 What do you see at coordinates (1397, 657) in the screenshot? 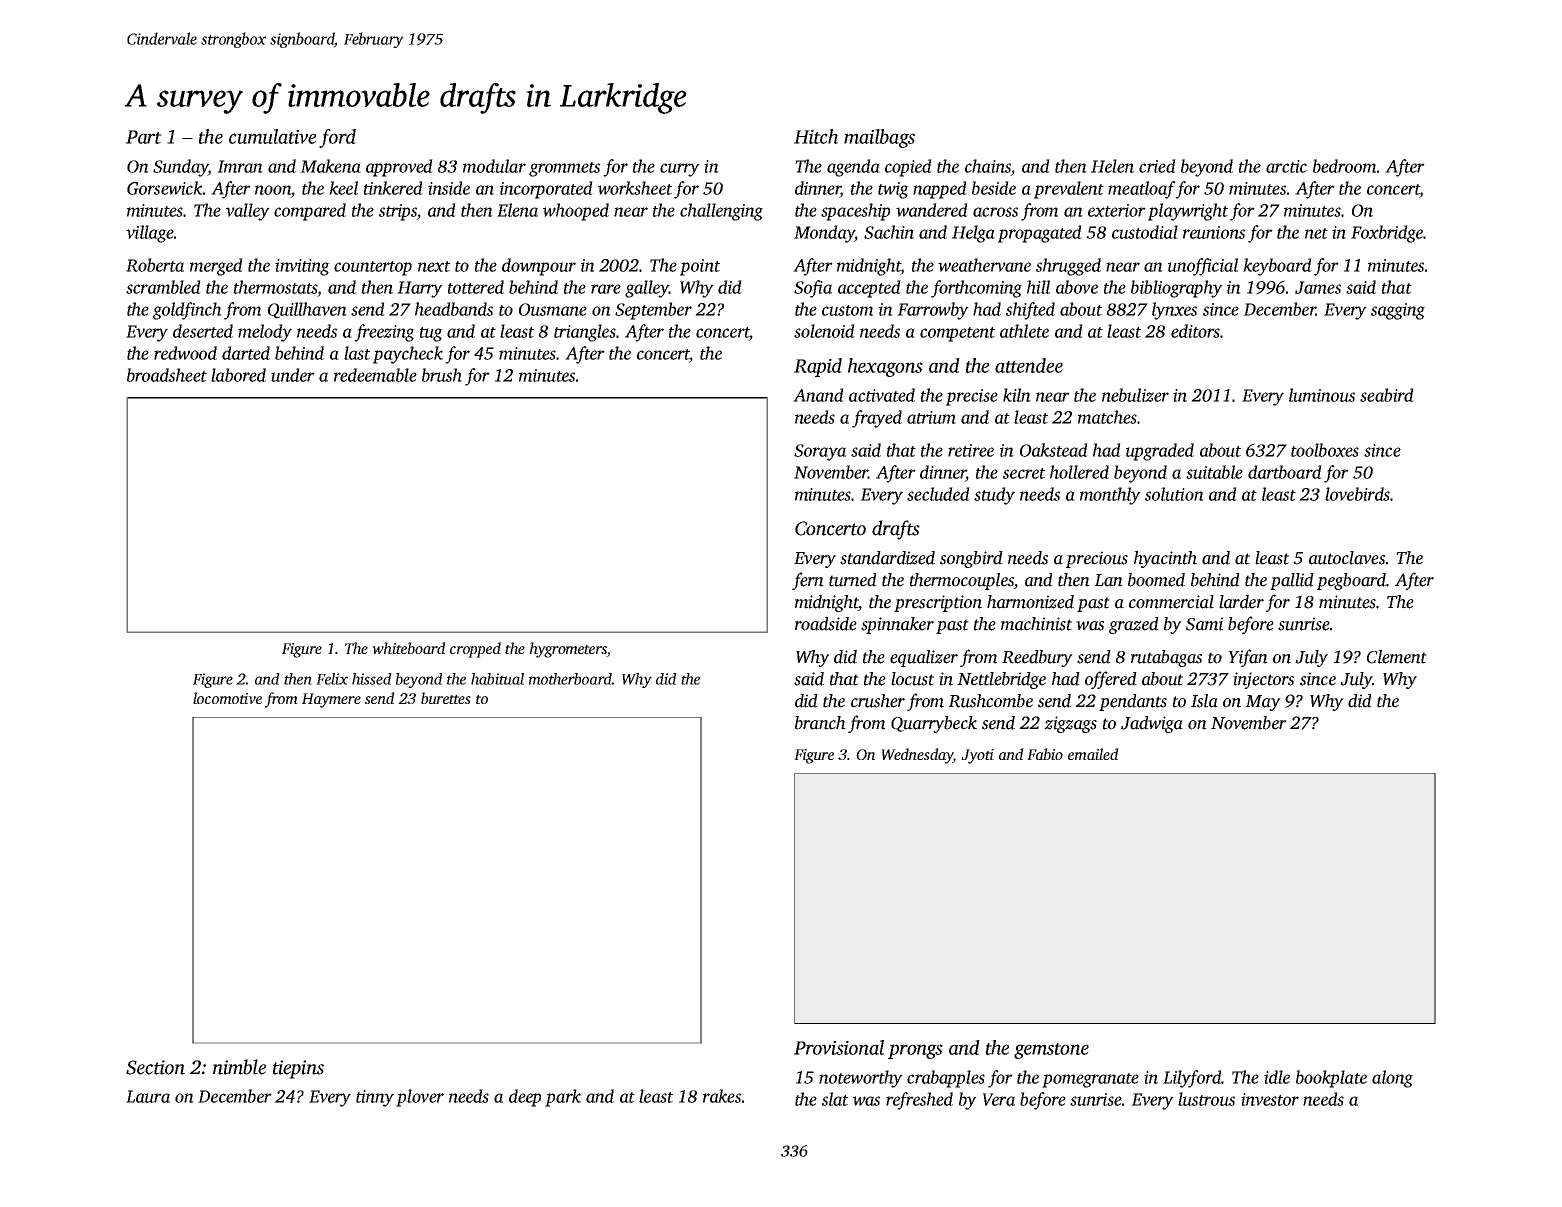
I see `Clement` at bounding box center [1397, 657].
